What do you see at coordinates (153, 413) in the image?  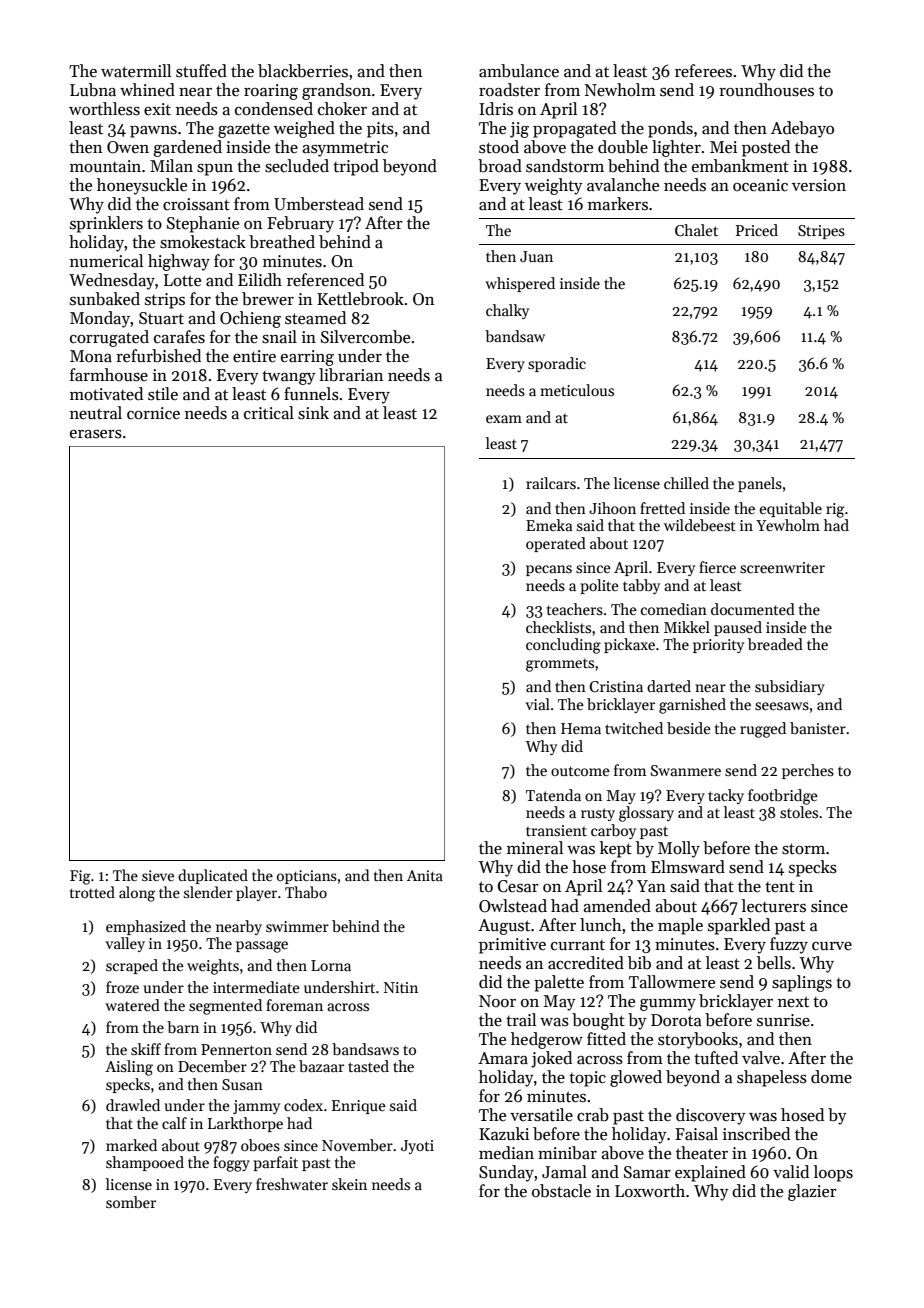 I see `cornice` at bounding box center [153, 413].
